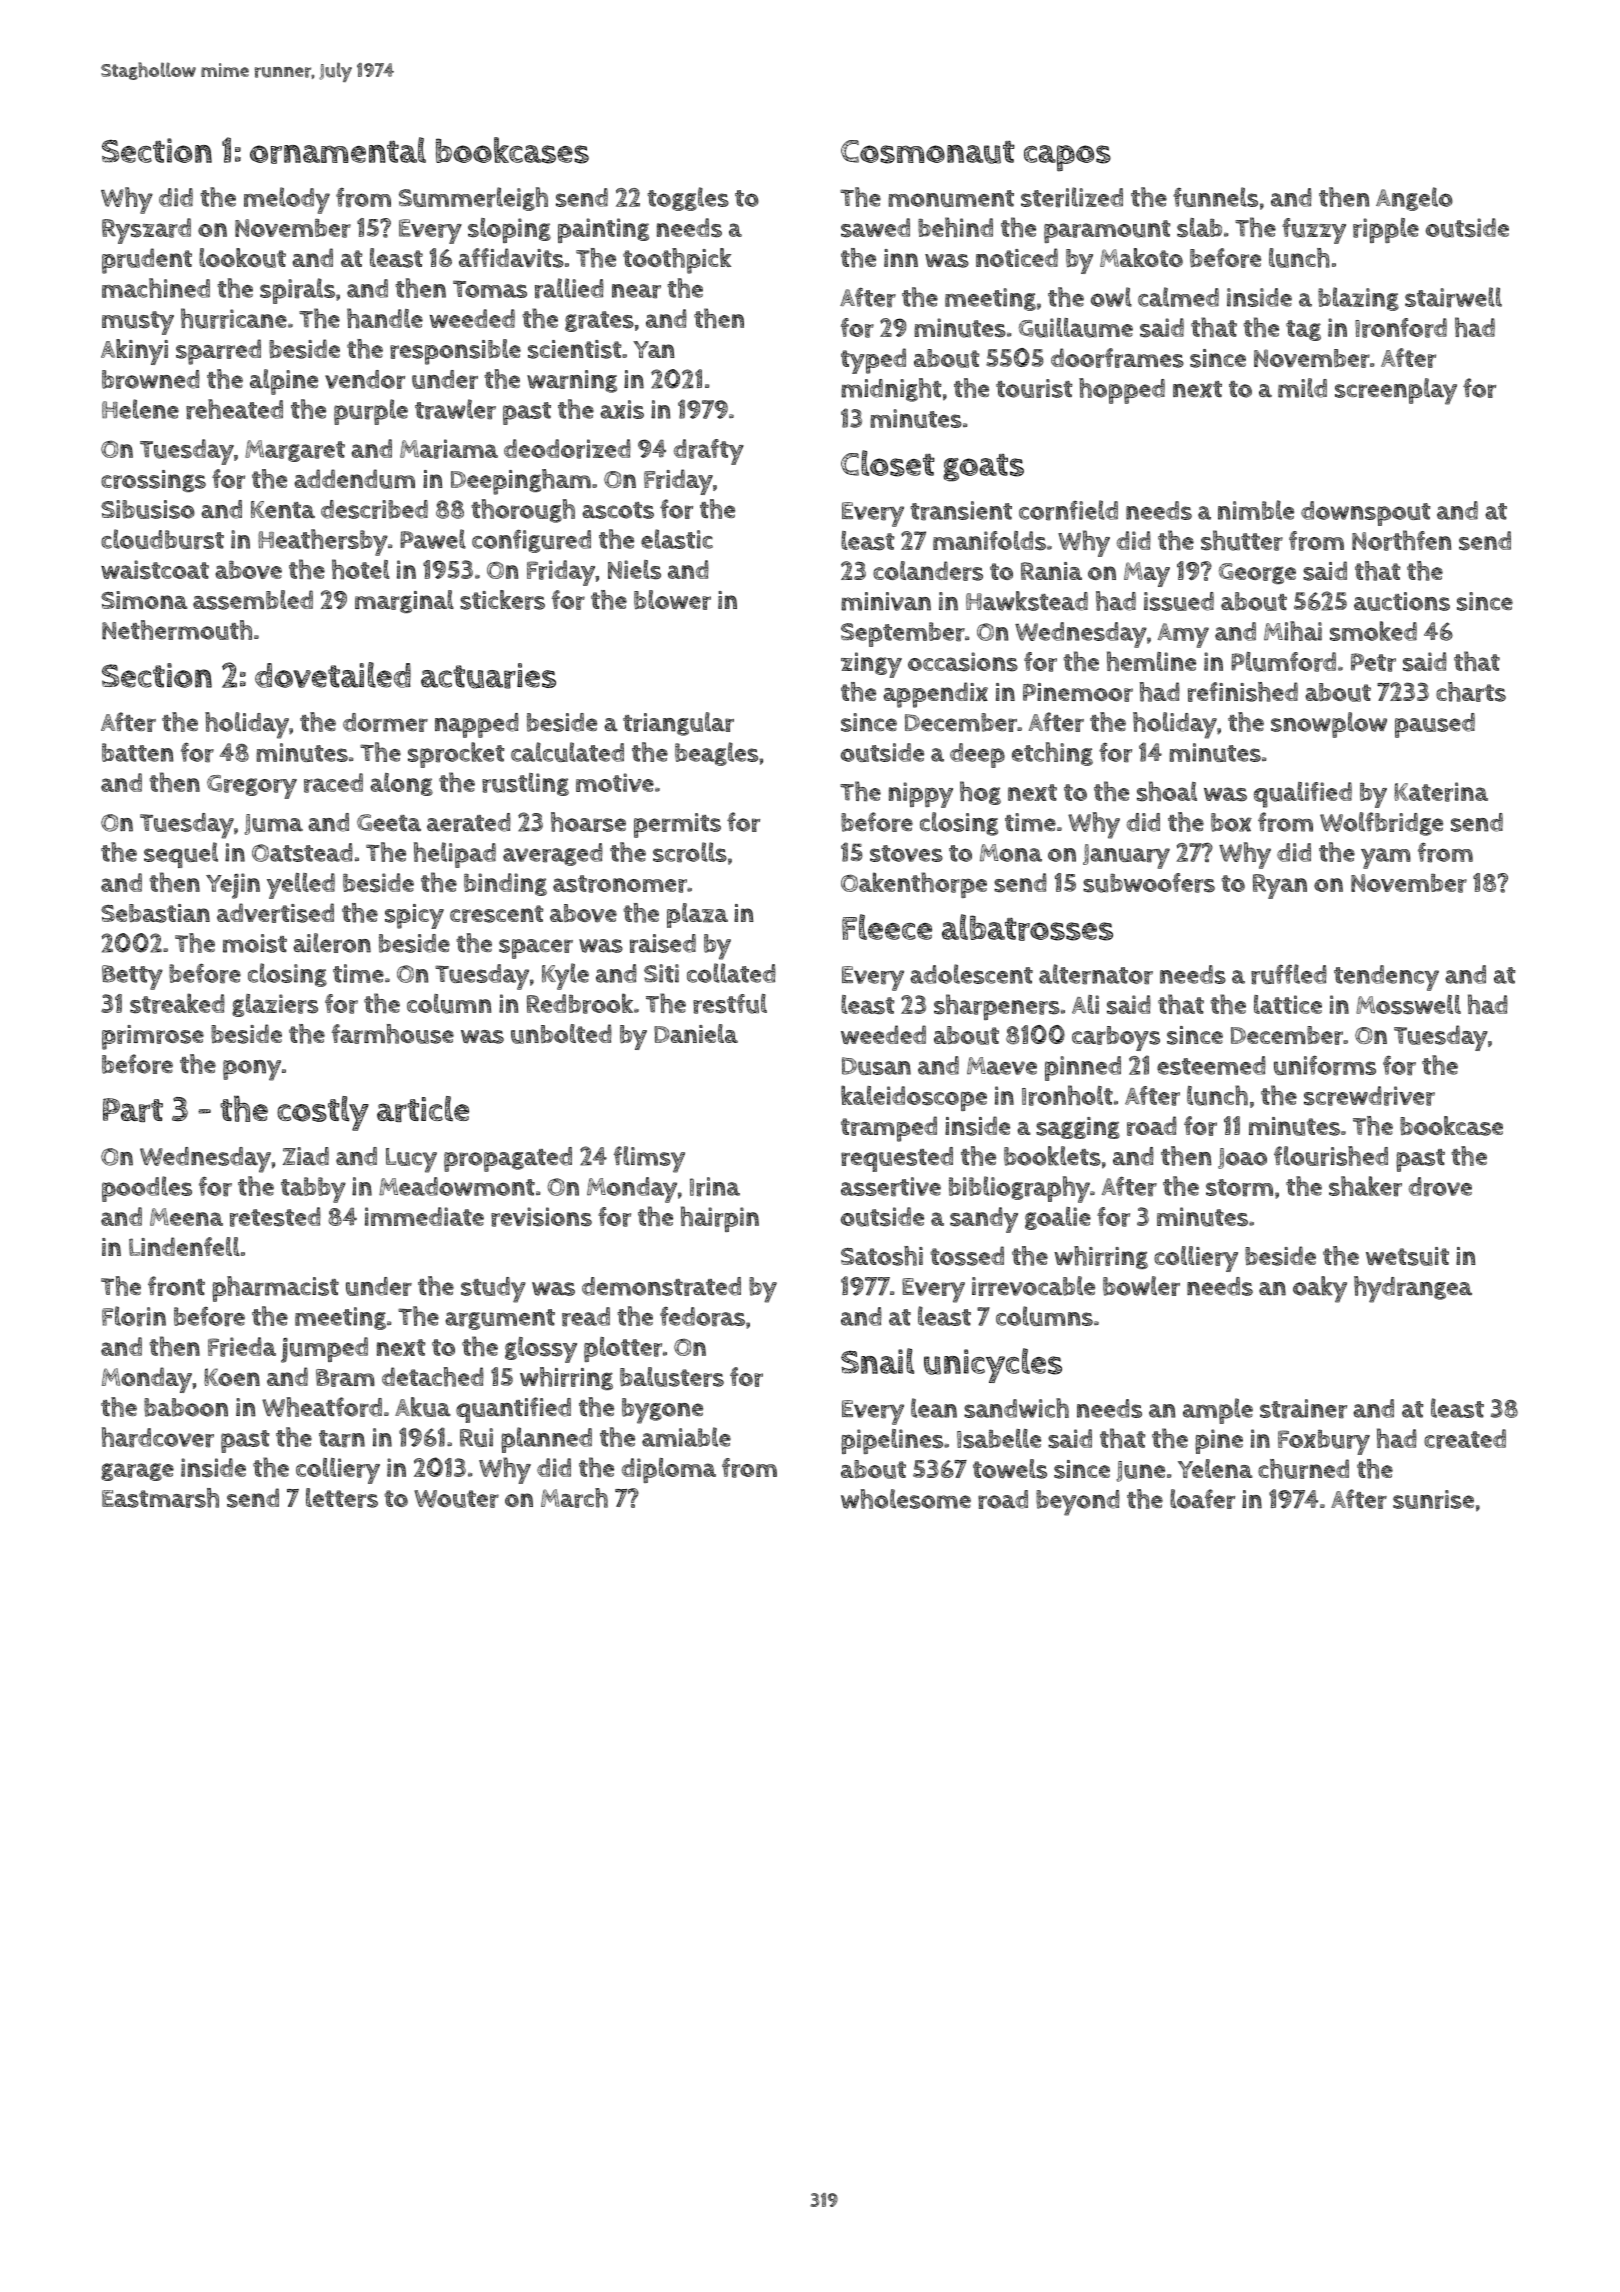 This screenshot has width=1620, height=2292. What do you see at coordinates (1010, 1469) in the screenshot?
I see `towels` at bounding box center [1010, 1469].
